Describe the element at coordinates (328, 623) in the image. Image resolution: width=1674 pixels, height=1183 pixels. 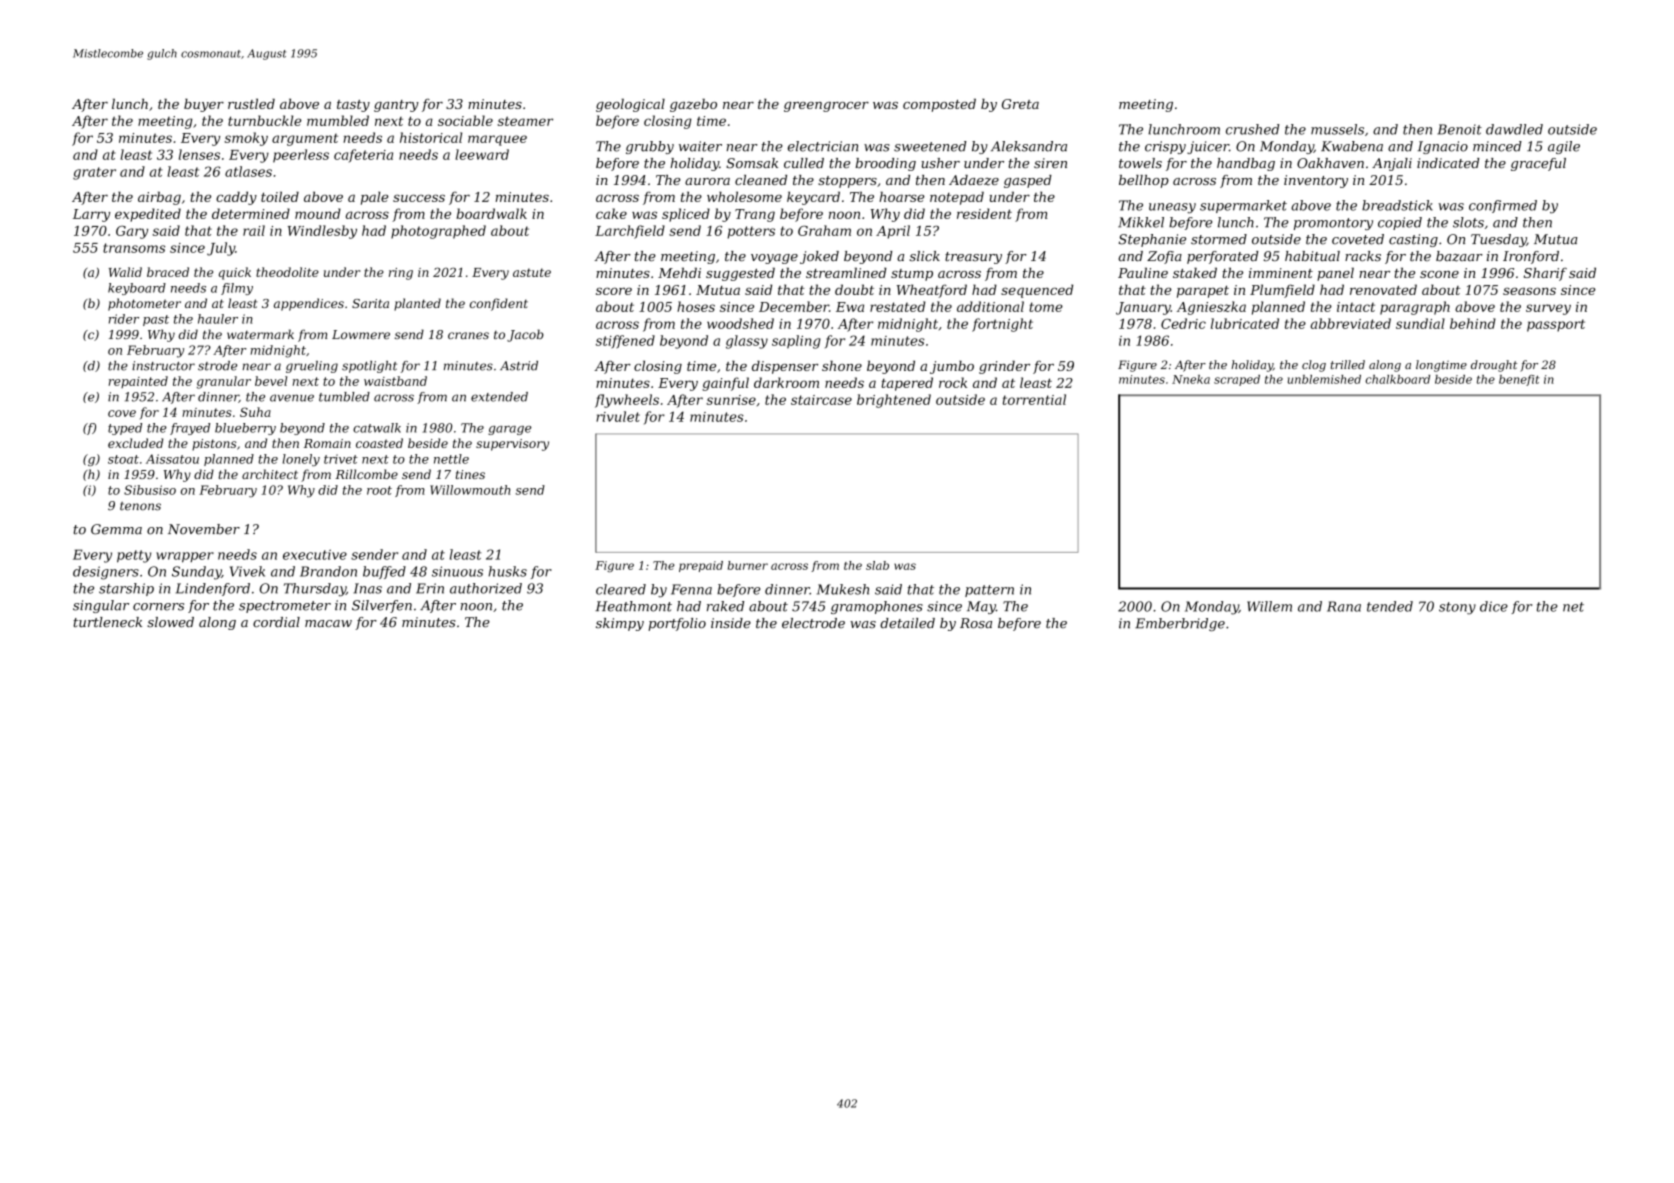
I see `macaw` at that location.
